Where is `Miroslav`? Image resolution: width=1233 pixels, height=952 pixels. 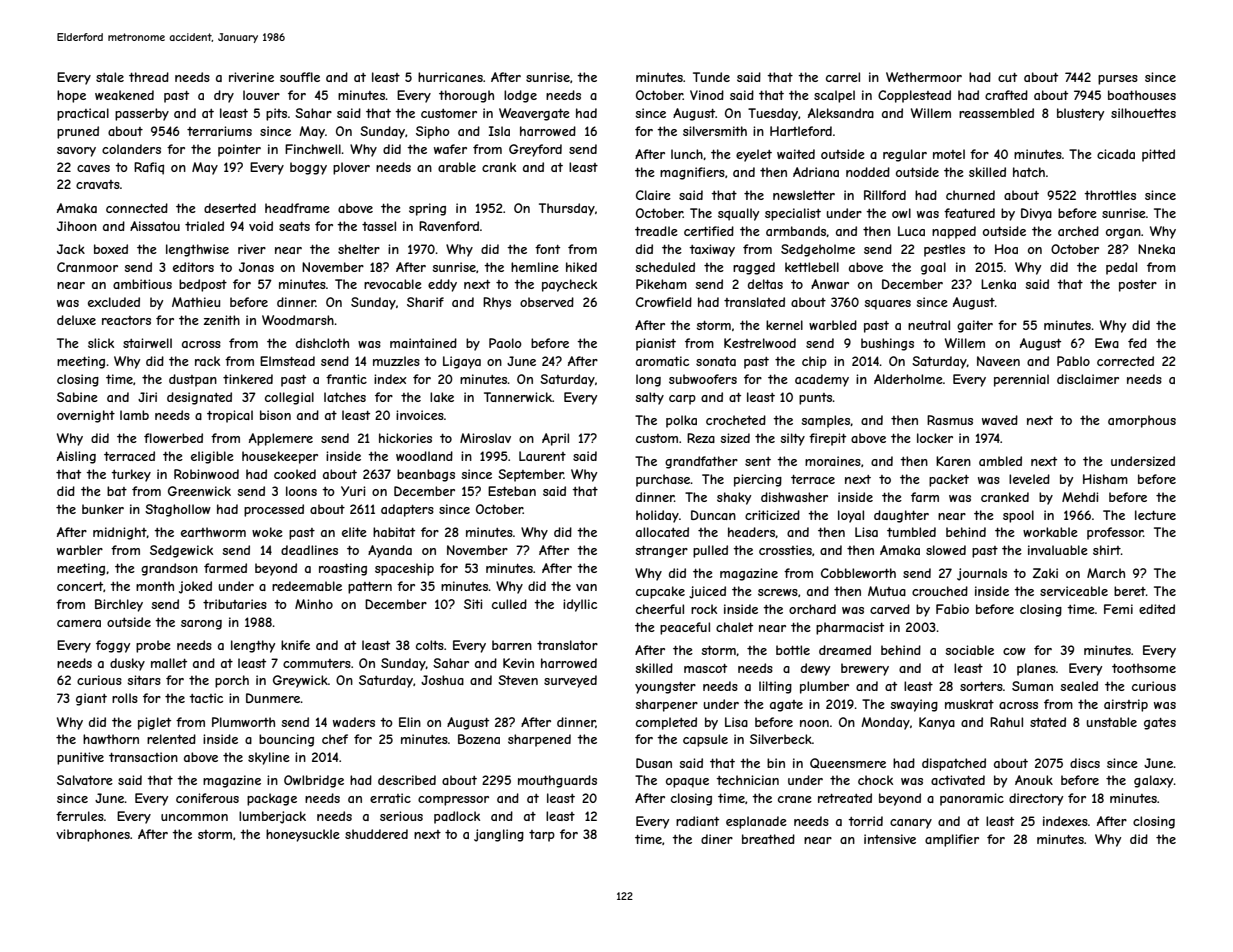
Miroslav is located at coordinates (485, 438).
